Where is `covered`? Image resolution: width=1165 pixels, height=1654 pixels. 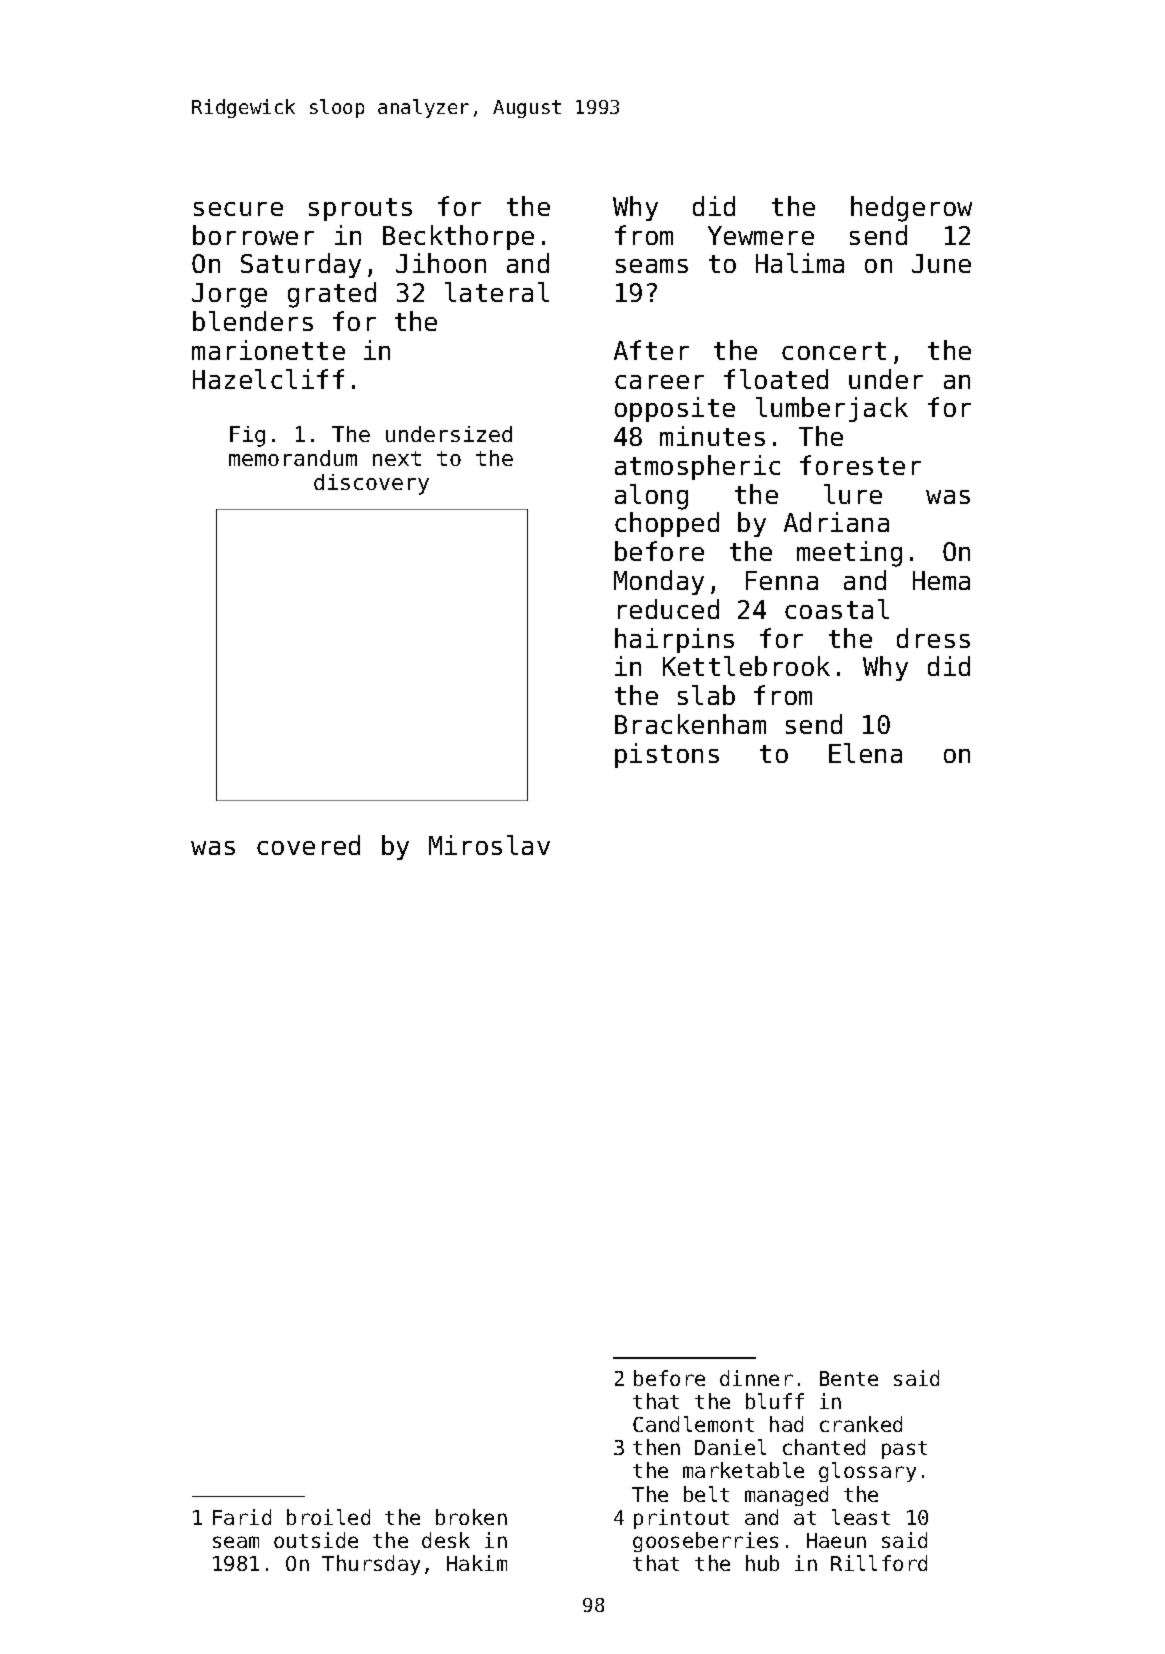
covered is located at coordinates (308, 845).
